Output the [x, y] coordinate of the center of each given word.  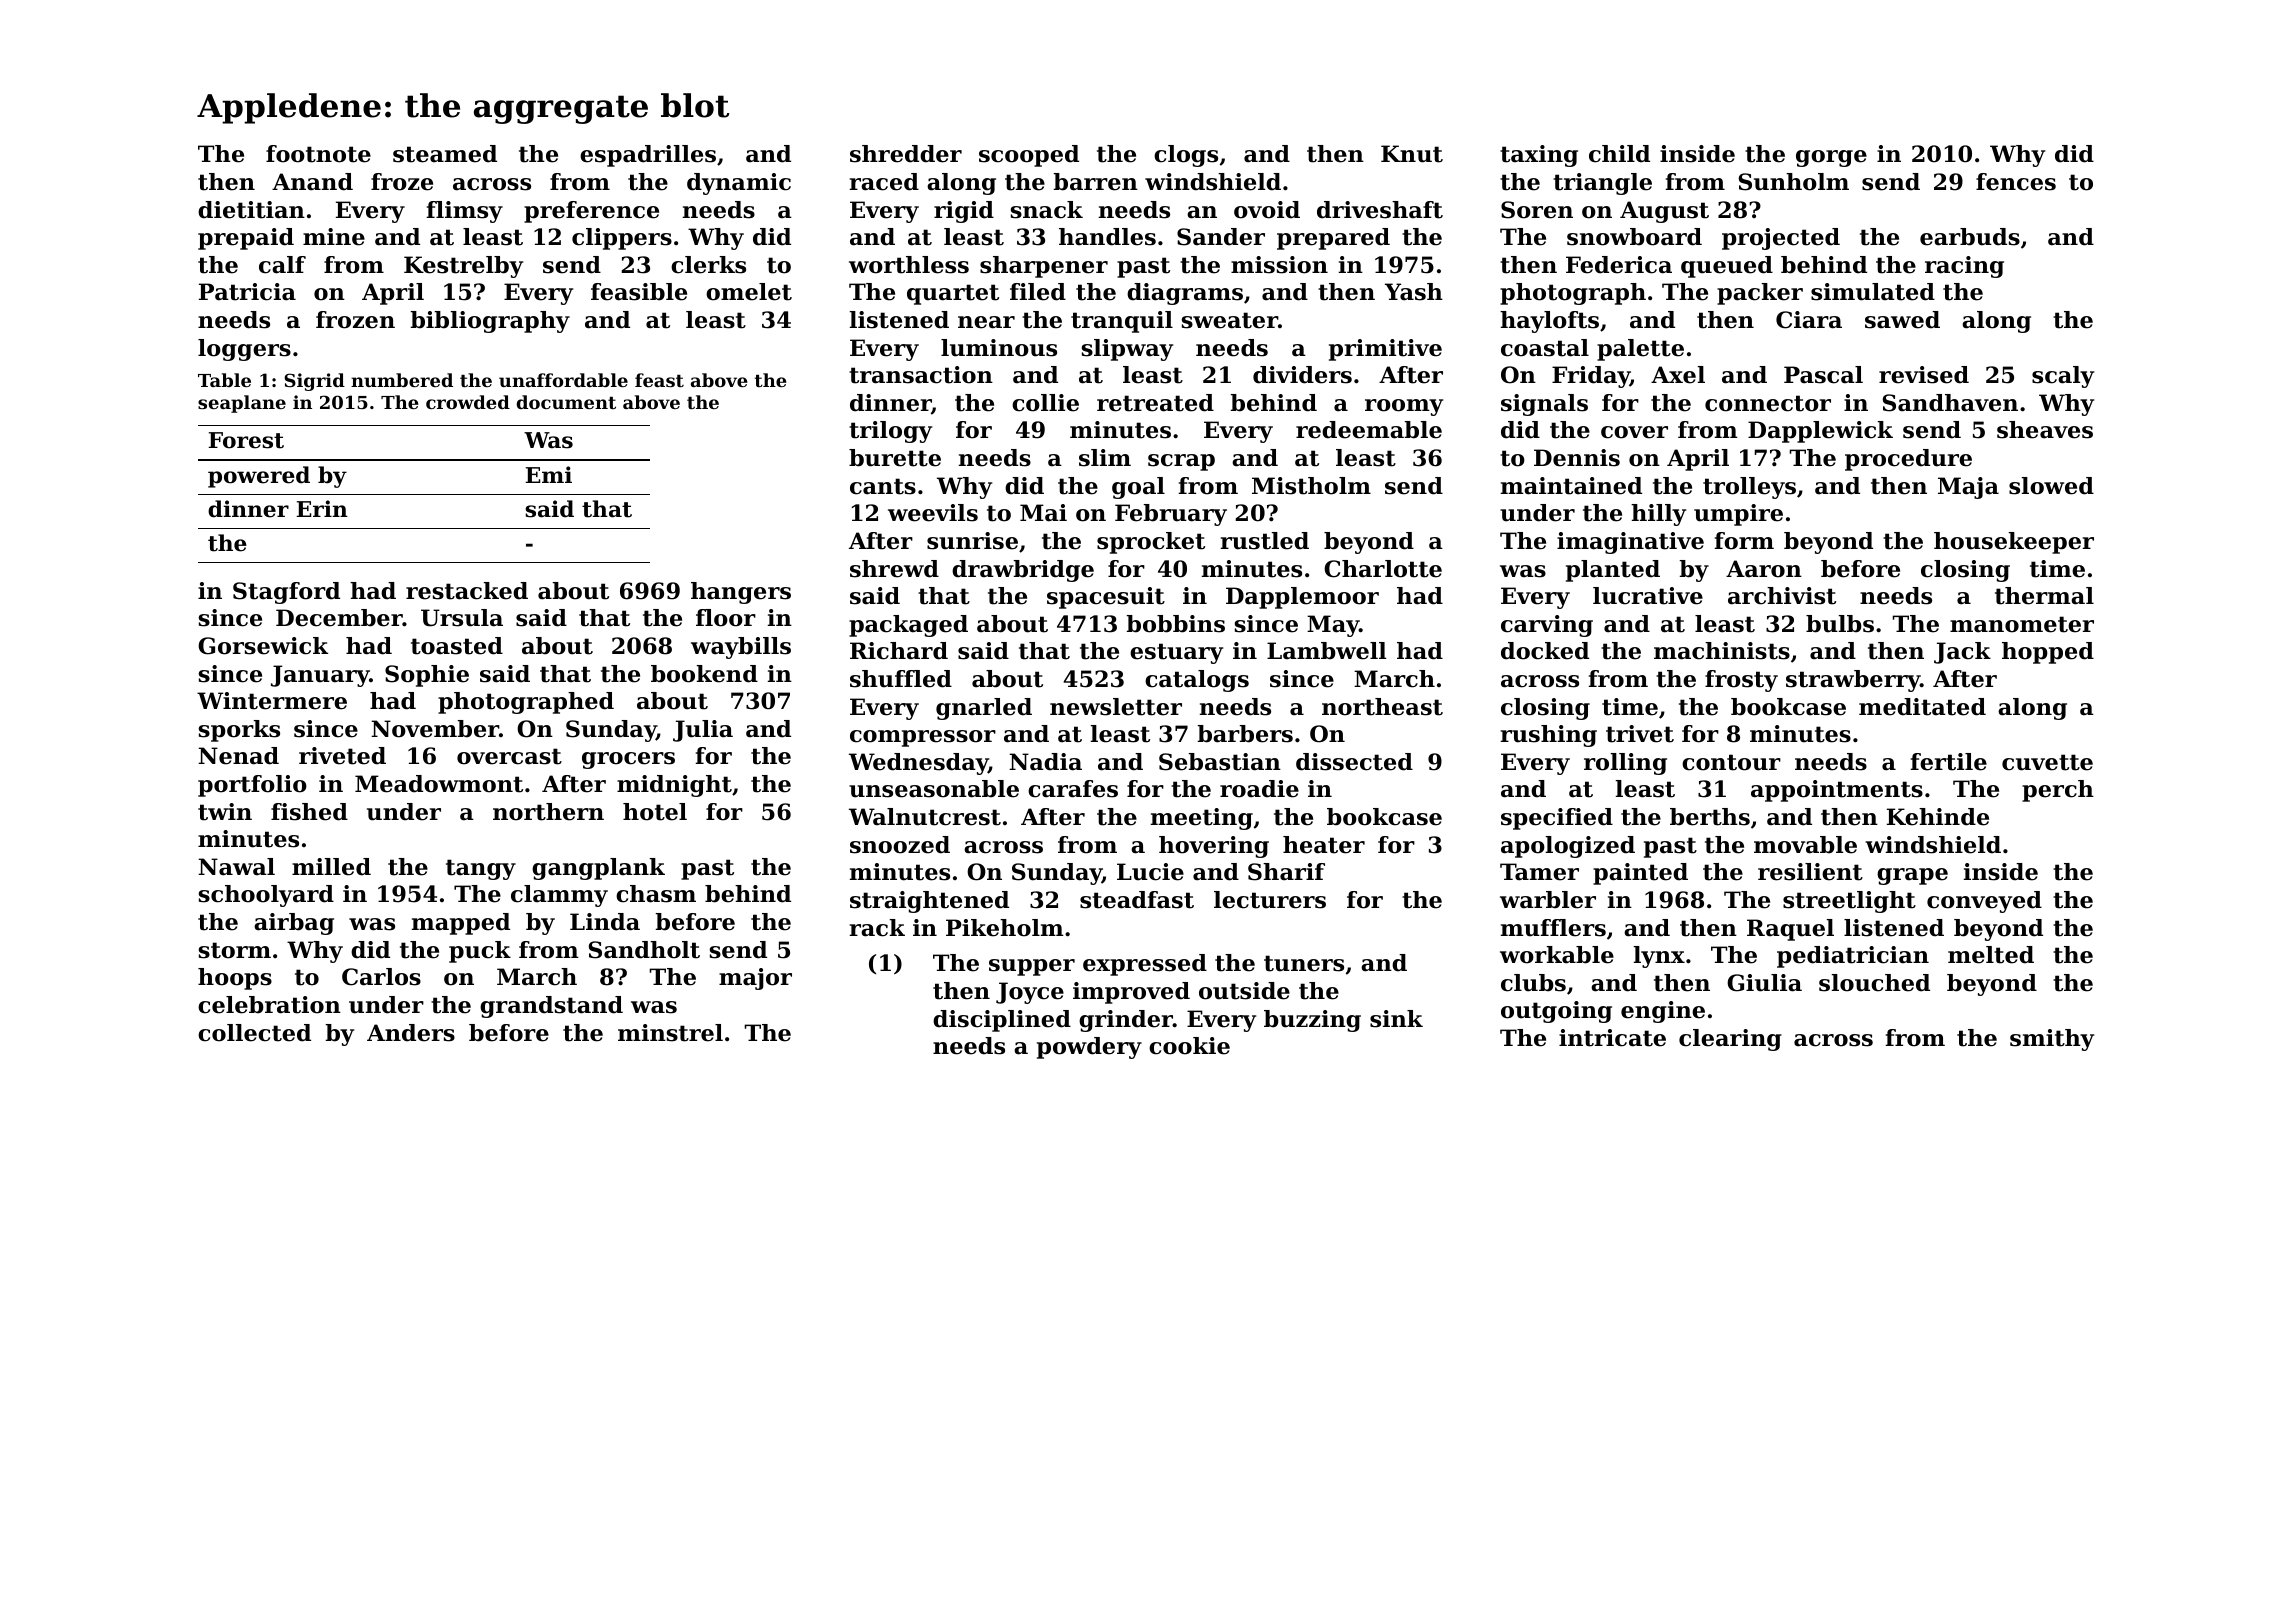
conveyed [1984, 902]
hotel [655, 812]
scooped [1029, 156]
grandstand [551, 1007]
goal [1138, 488]
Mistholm [1311, 486]
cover [1634, 432]
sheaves [2045, 430]
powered [259, 477]
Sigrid [314, 382]
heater [1324, 845]
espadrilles [648, 156]
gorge [1831, 158]
